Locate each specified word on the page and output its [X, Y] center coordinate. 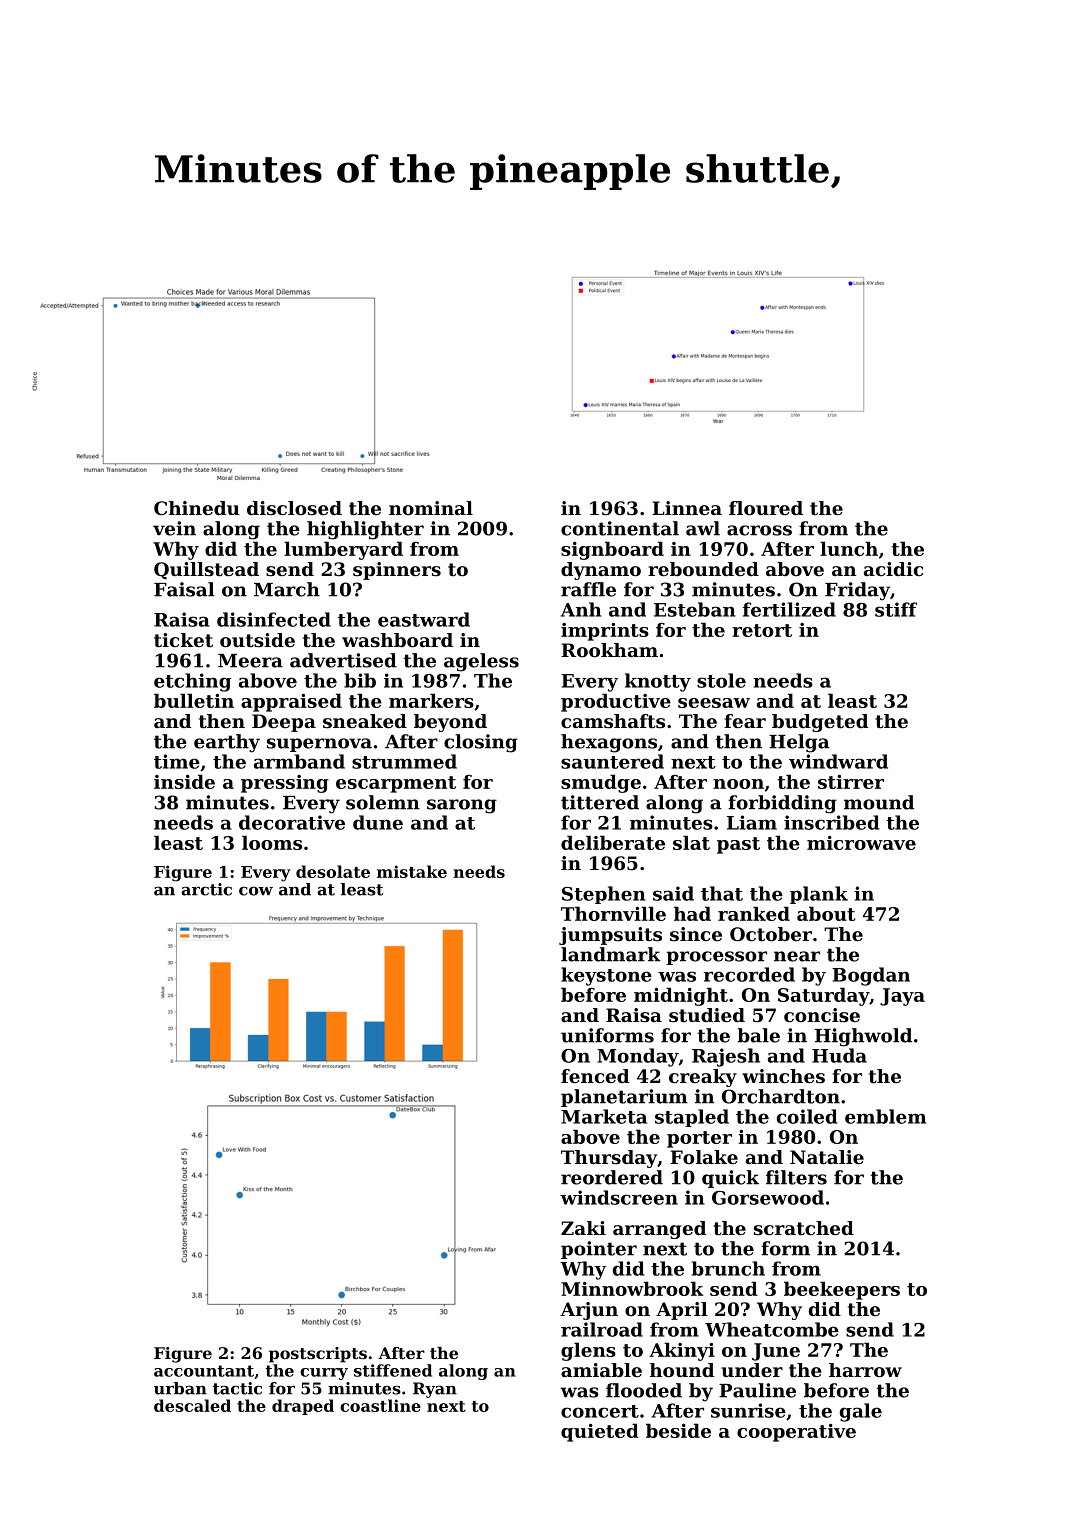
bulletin [194, 700]
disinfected [274, 619]
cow [256, 891]
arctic [206, 889]
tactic [237, 1388]
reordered [612, 1177]
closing [481, 743]
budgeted [820, 723]
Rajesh [726, 1057]
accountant [204, 1371]
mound [879, 802]
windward [838, 761]
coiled [807, 1116]
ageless [481, 662]
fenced [595, 1076]
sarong [462, 806]
